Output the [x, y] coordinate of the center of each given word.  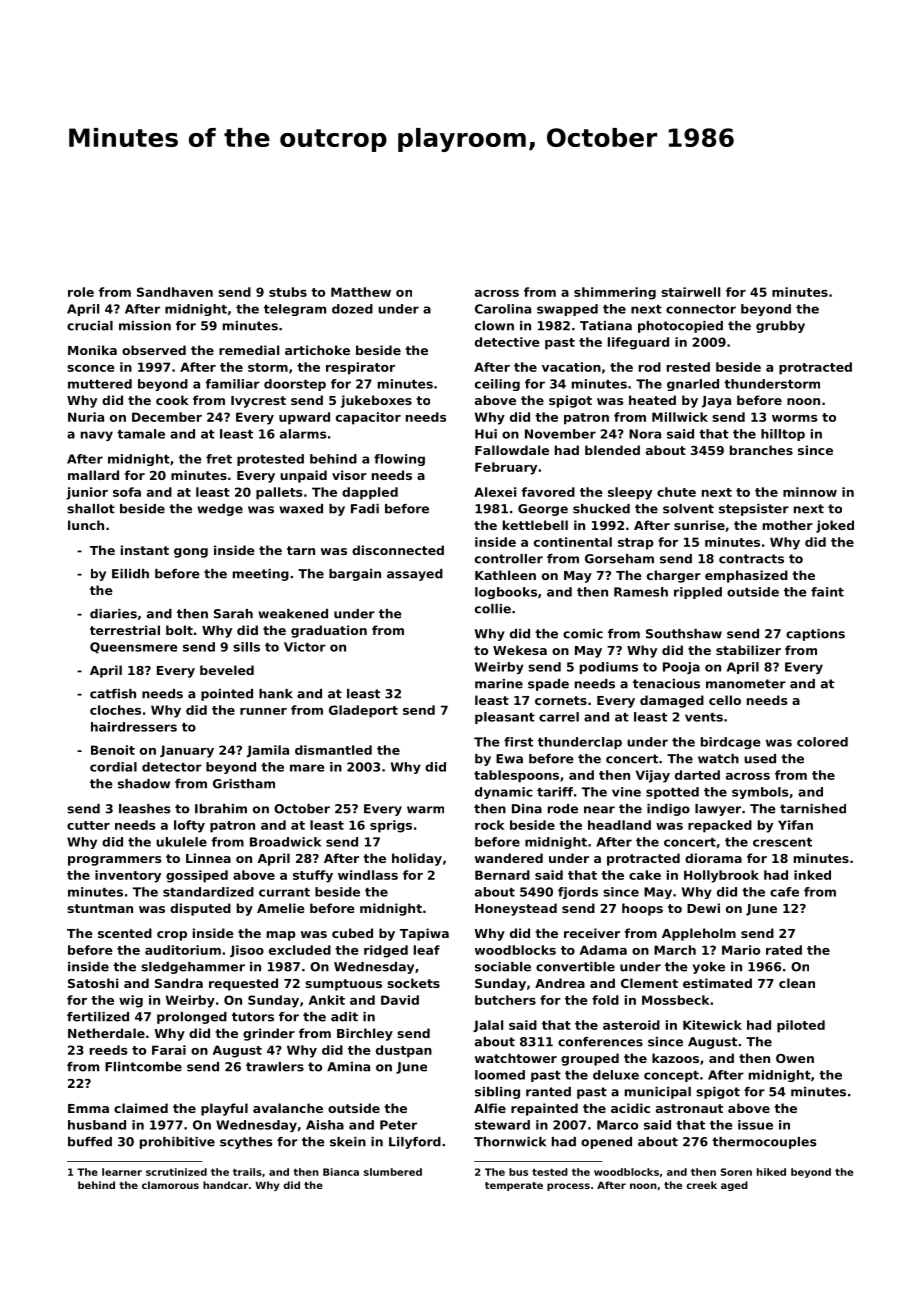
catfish [113, 694]
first [518, 742]
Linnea [208, 858]
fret [219, 459]
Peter [398, 1125]
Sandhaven [175, 292]
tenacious [666, 684]
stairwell [690, 292]
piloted [801, 1026]
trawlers [275, 1067]
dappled [370, 493]
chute [676, 492]
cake [645, 875]
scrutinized [176, 1172]
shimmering [615, 293]
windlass [368, 875]
